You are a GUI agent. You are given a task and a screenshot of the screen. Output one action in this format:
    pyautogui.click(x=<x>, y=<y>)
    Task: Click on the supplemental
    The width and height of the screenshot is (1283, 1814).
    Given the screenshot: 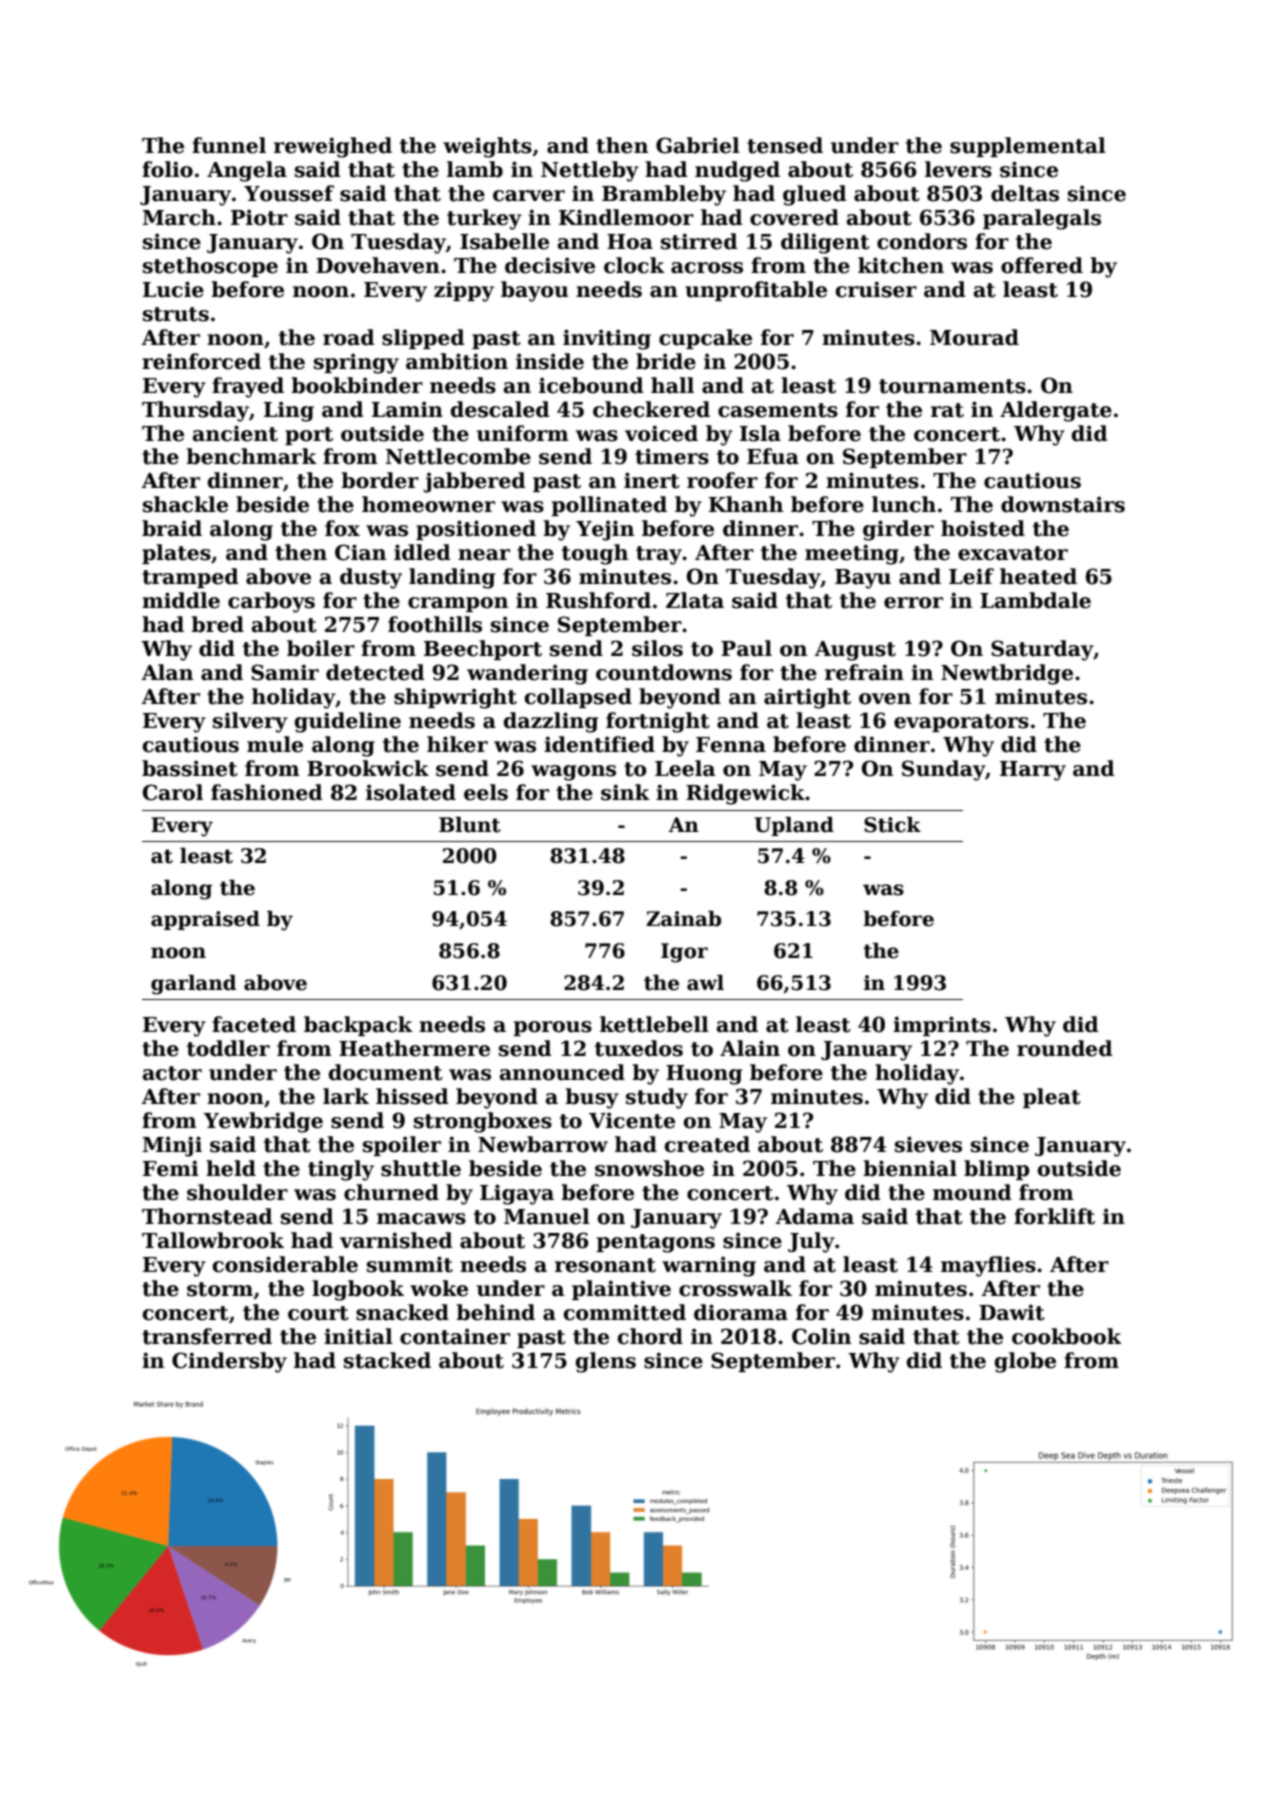 What is the action you would take?
    pyautogui.click(x=1028, y=147)
